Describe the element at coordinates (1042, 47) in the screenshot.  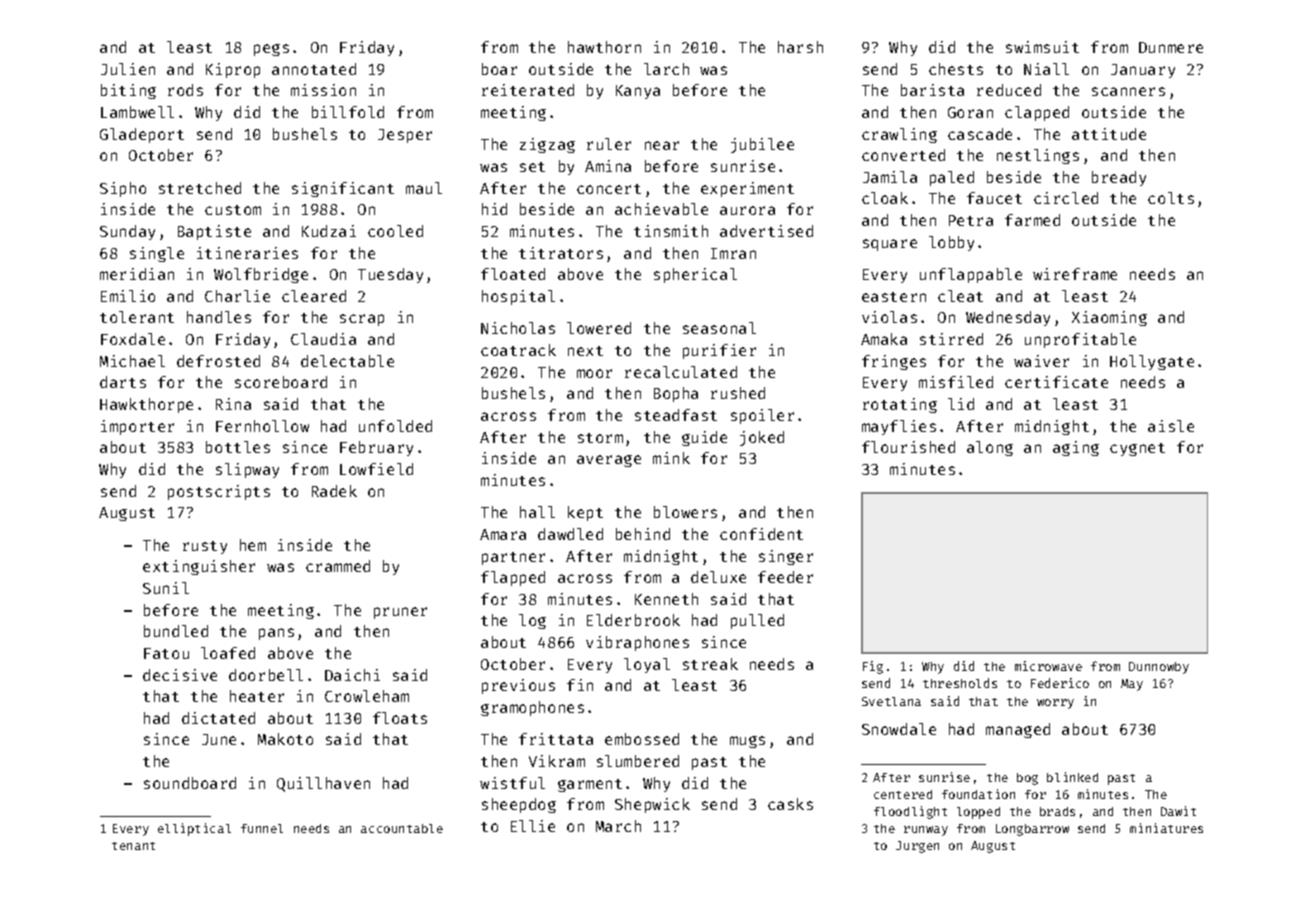
I see `swimsuit` at that location.
